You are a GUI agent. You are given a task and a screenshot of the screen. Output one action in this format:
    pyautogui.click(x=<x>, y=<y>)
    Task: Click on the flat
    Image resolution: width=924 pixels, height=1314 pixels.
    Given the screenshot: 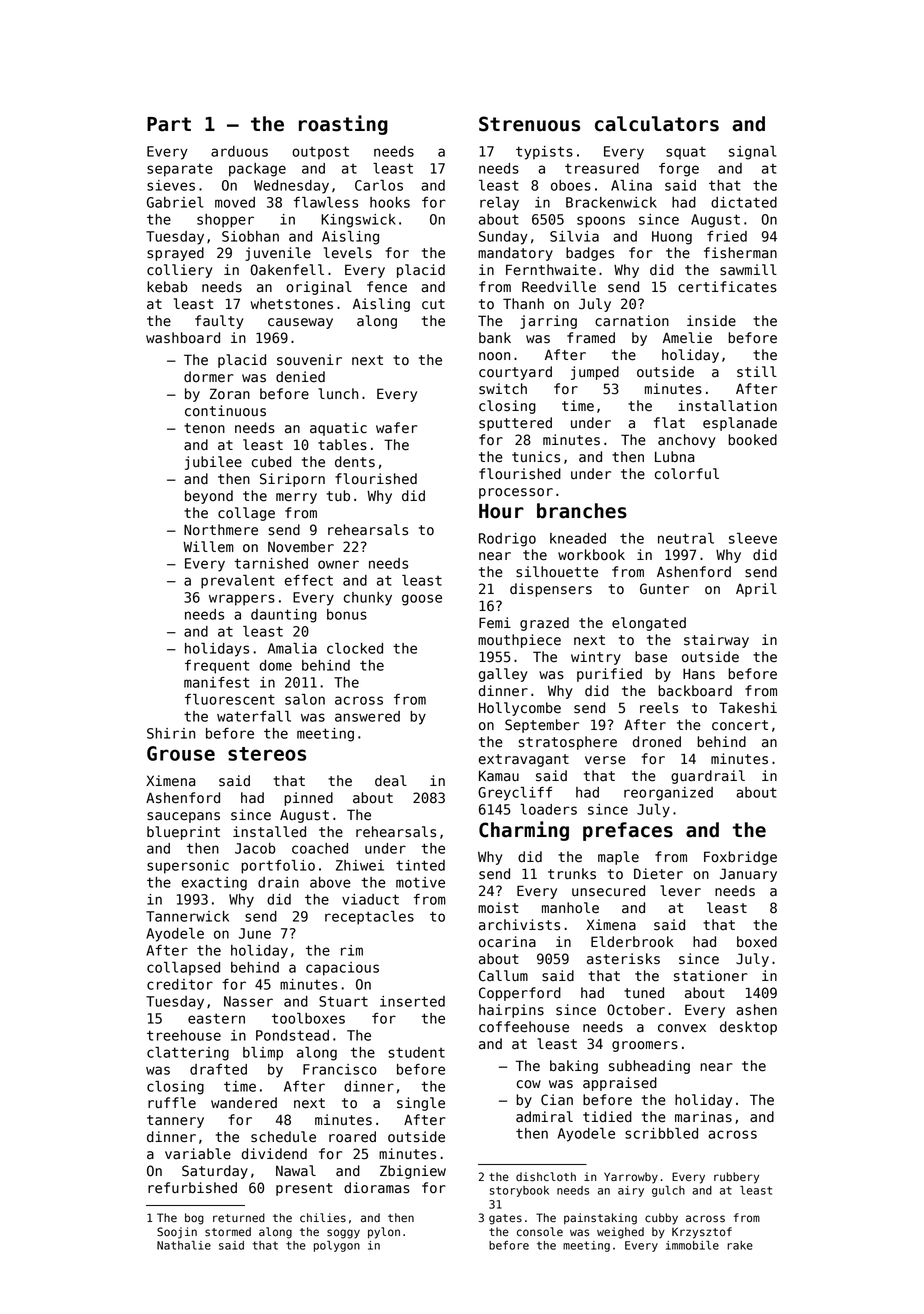 What is the action you would take?
    pyautogui.click(x=669, y=423)
